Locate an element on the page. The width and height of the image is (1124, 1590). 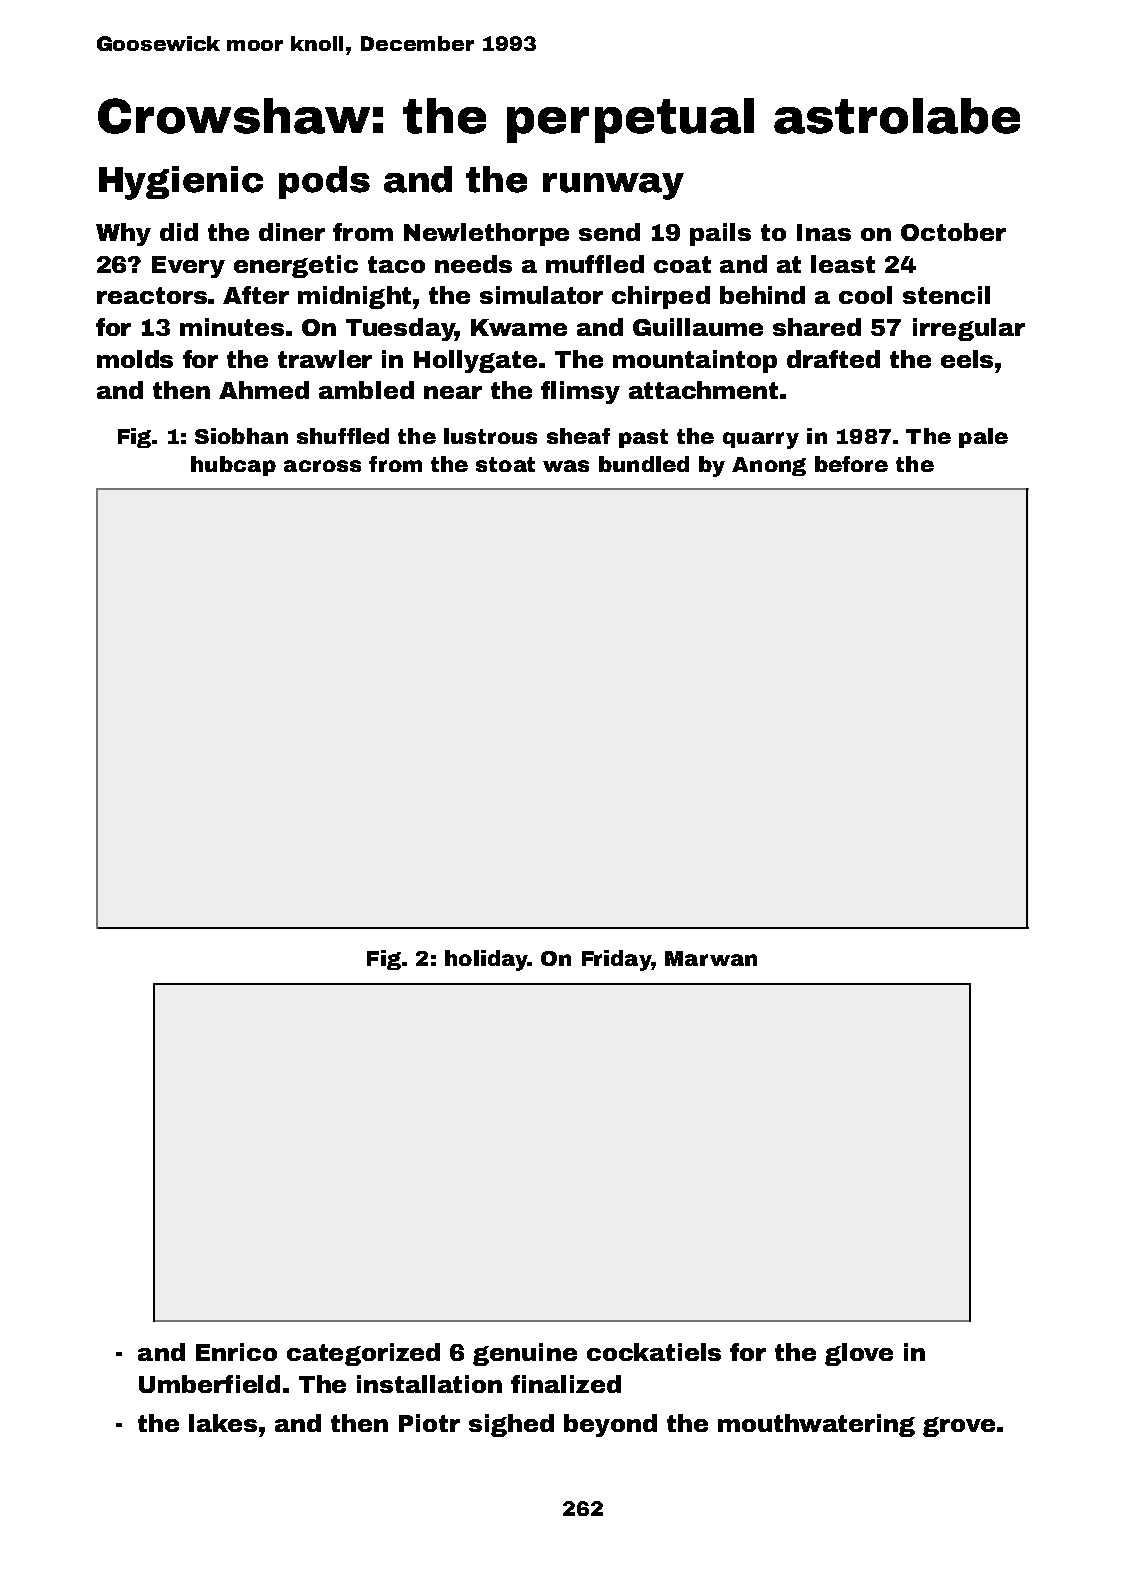
sighed is located at coordinates (511, 1425).
